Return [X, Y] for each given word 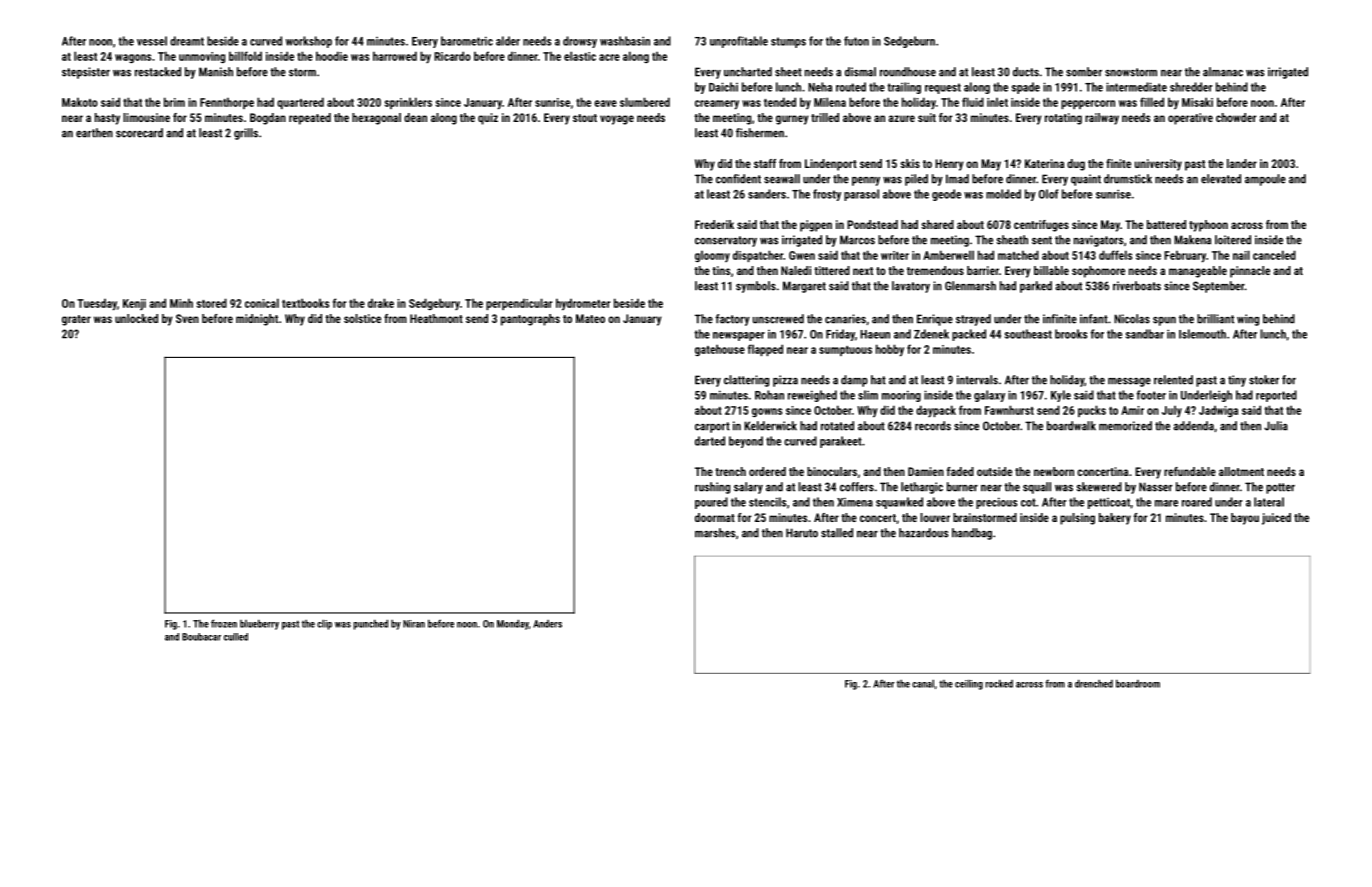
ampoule [1265, 180]
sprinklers [408, 103]
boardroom [1138, 683]
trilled [825, 117]
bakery [1115, 519]
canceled [1274, 255]
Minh [181, 303]
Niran [414, 624]
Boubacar [201, 637]
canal [923, 683]
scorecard [139, 133]
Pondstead [872, 224]
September [1219, 287]
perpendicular [519, 304]
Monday [513, 624]
